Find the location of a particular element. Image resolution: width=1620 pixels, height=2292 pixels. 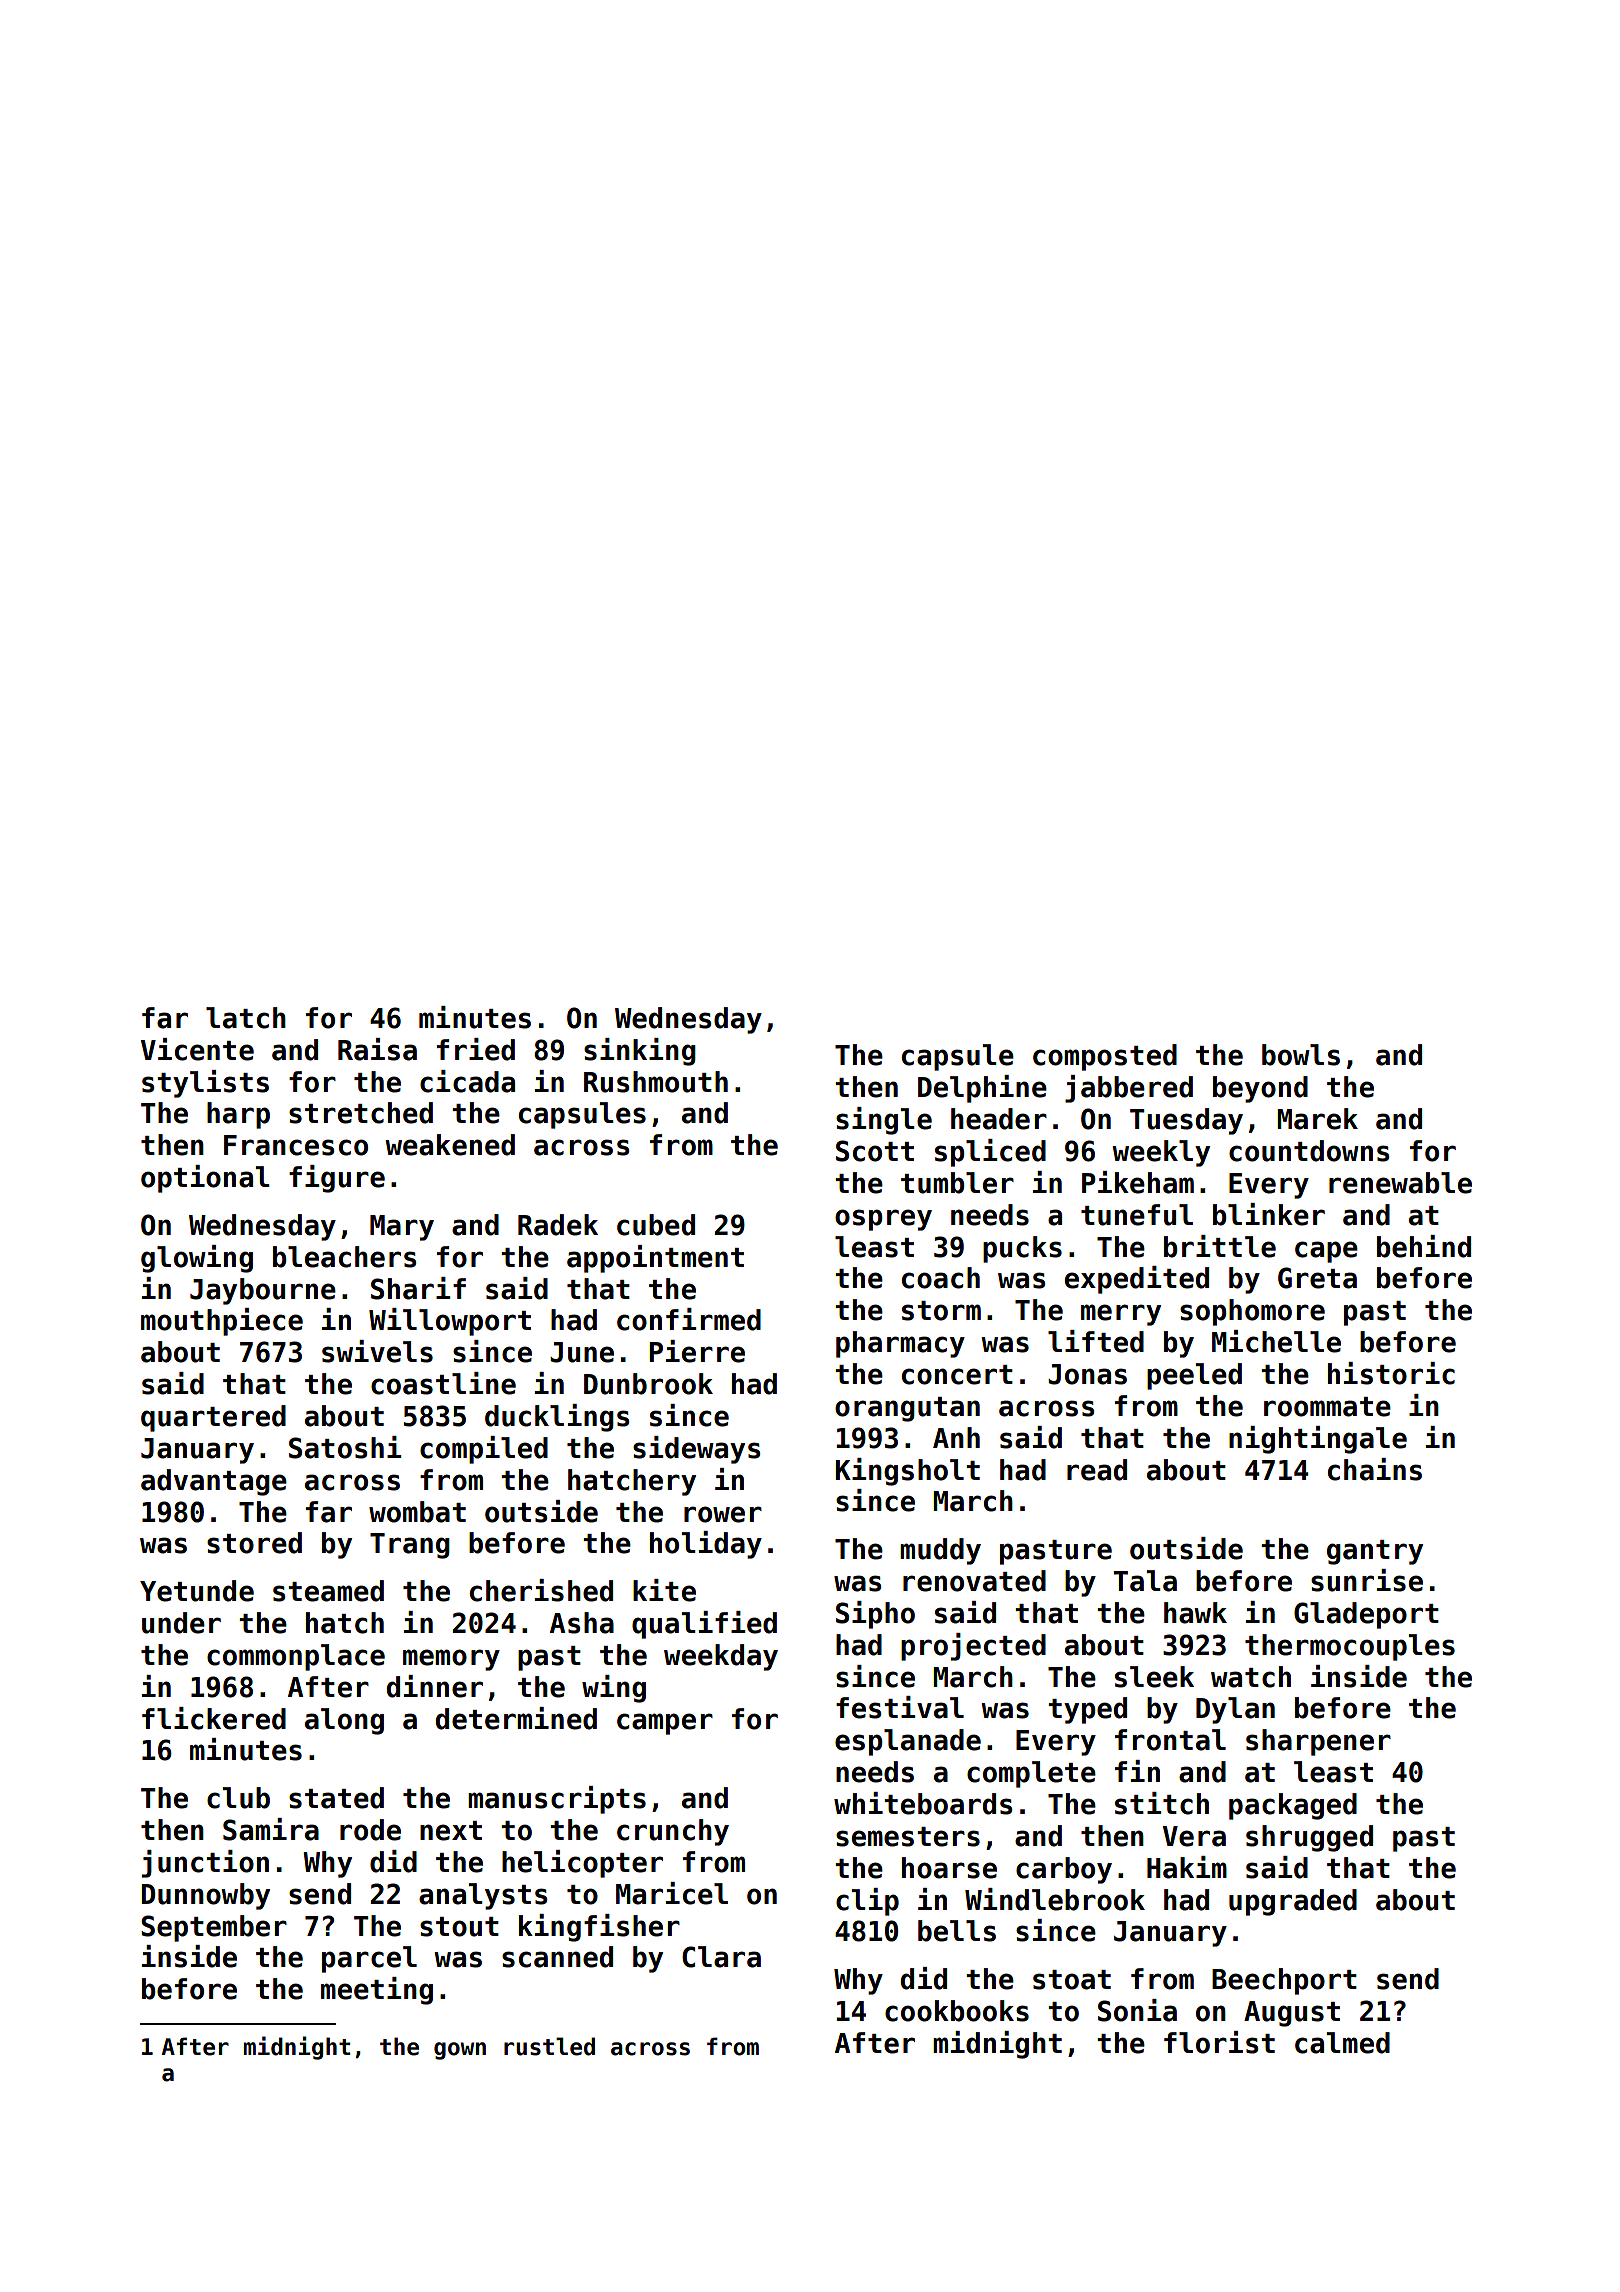

sideways is located at coordinates (696, 1450).
